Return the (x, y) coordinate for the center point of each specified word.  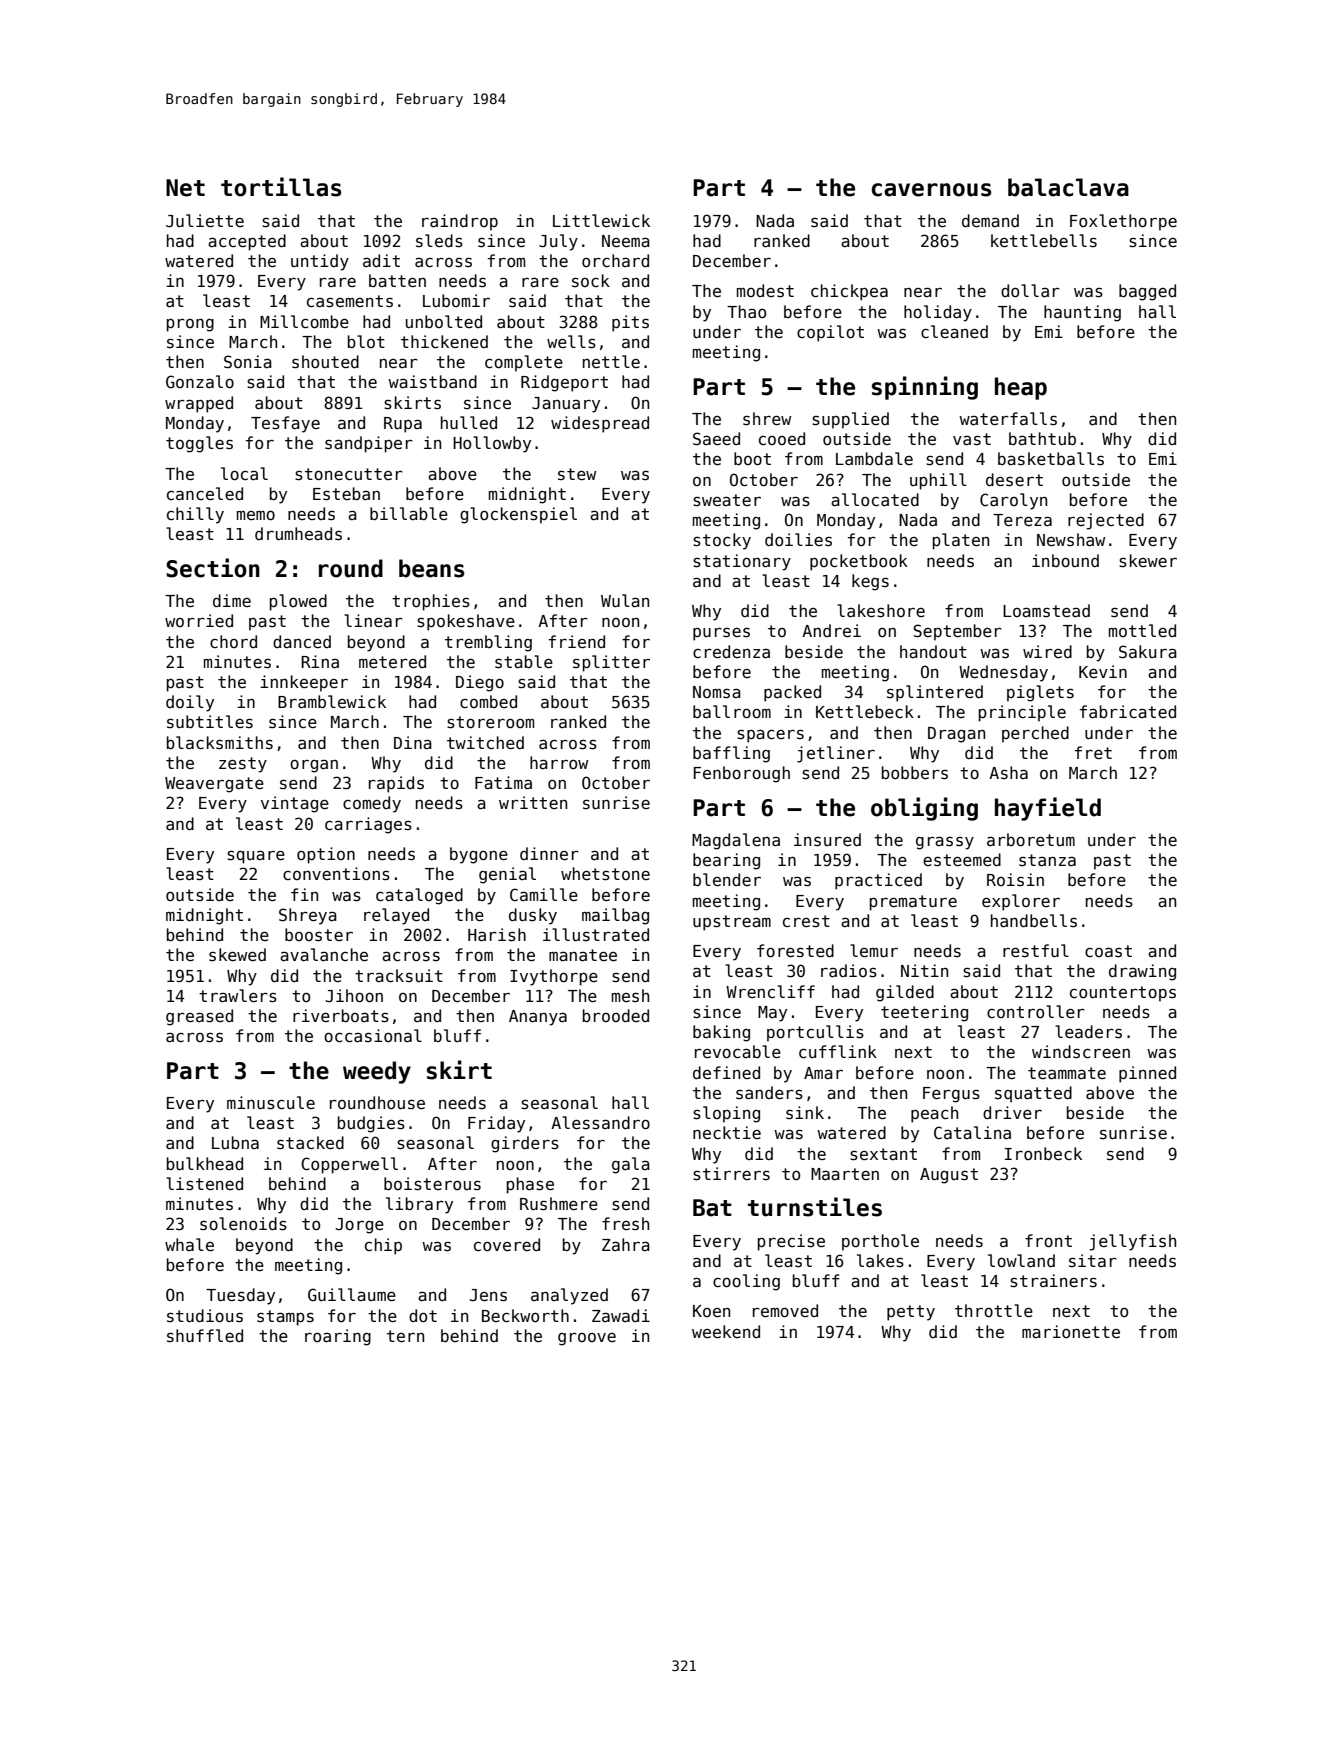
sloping (726, 1114)
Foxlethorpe (1123, 222)
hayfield (1048, 809)
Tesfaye (285, 424)
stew (577, 474)
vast (972, 439)
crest (806, 921)
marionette (1071, 1331)
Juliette (205, 221)
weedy (377, 1072)
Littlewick (601, 220)
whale (189, 1244)
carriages (368, 825)
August (949, 1176)
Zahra (626, 1244)
